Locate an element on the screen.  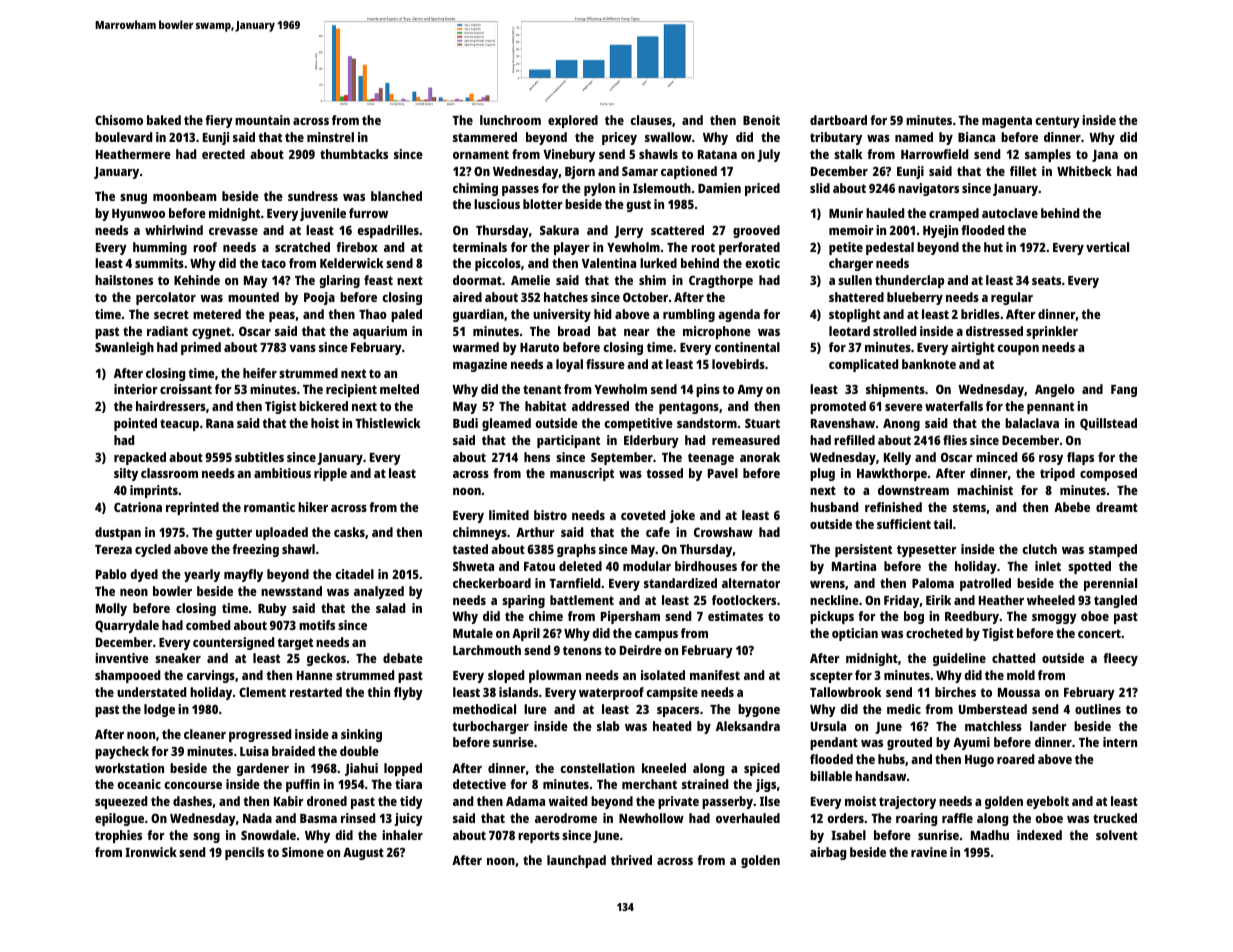
slab is located at coordinates (608, 726).
